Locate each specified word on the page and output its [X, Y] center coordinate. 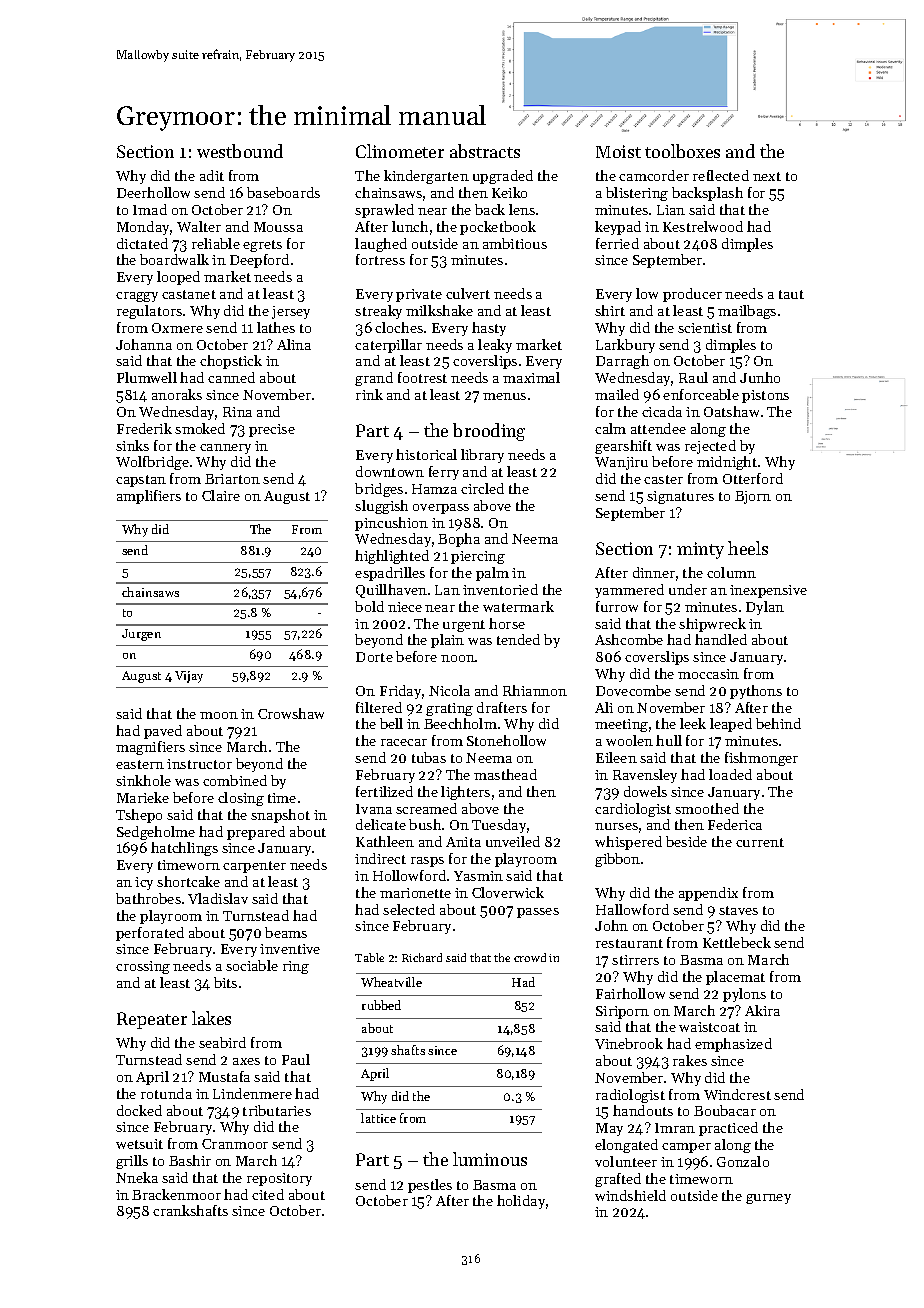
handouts [643, 1110]
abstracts [485, 151]
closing [241, 799]
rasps [427, 862]
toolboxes [682, 151]
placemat [735, 978]
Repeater [152, 1020]
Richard [422, 957]
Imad [150, 209]
